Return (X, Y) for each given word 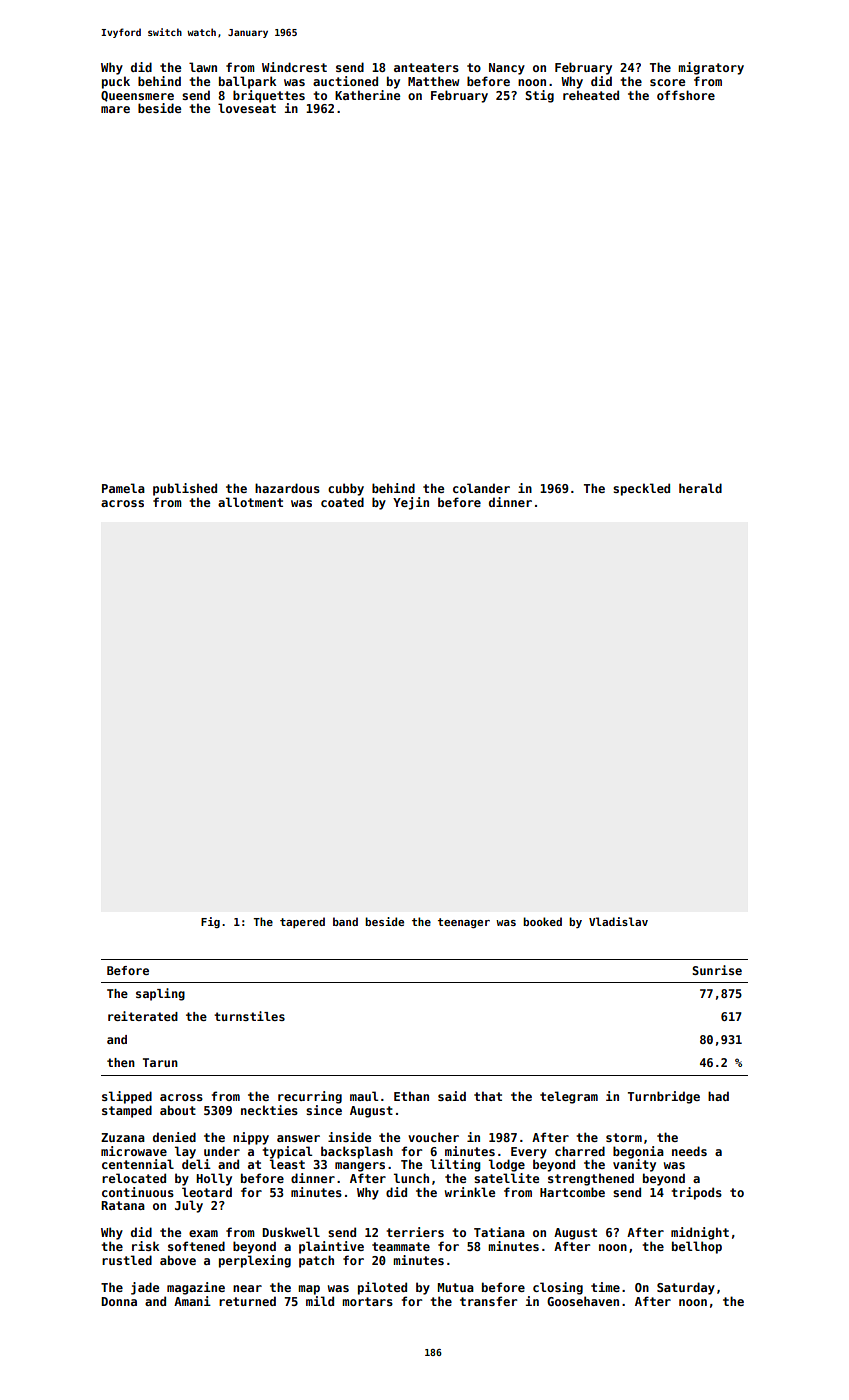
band (345, 921)
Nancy (507, 69)
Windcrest (294, 67)
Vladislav (618, 921)
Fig (210, 922)
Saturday (686, 1288)
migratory (711, 68)
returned (247, 1301)
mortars (367, 1301)
